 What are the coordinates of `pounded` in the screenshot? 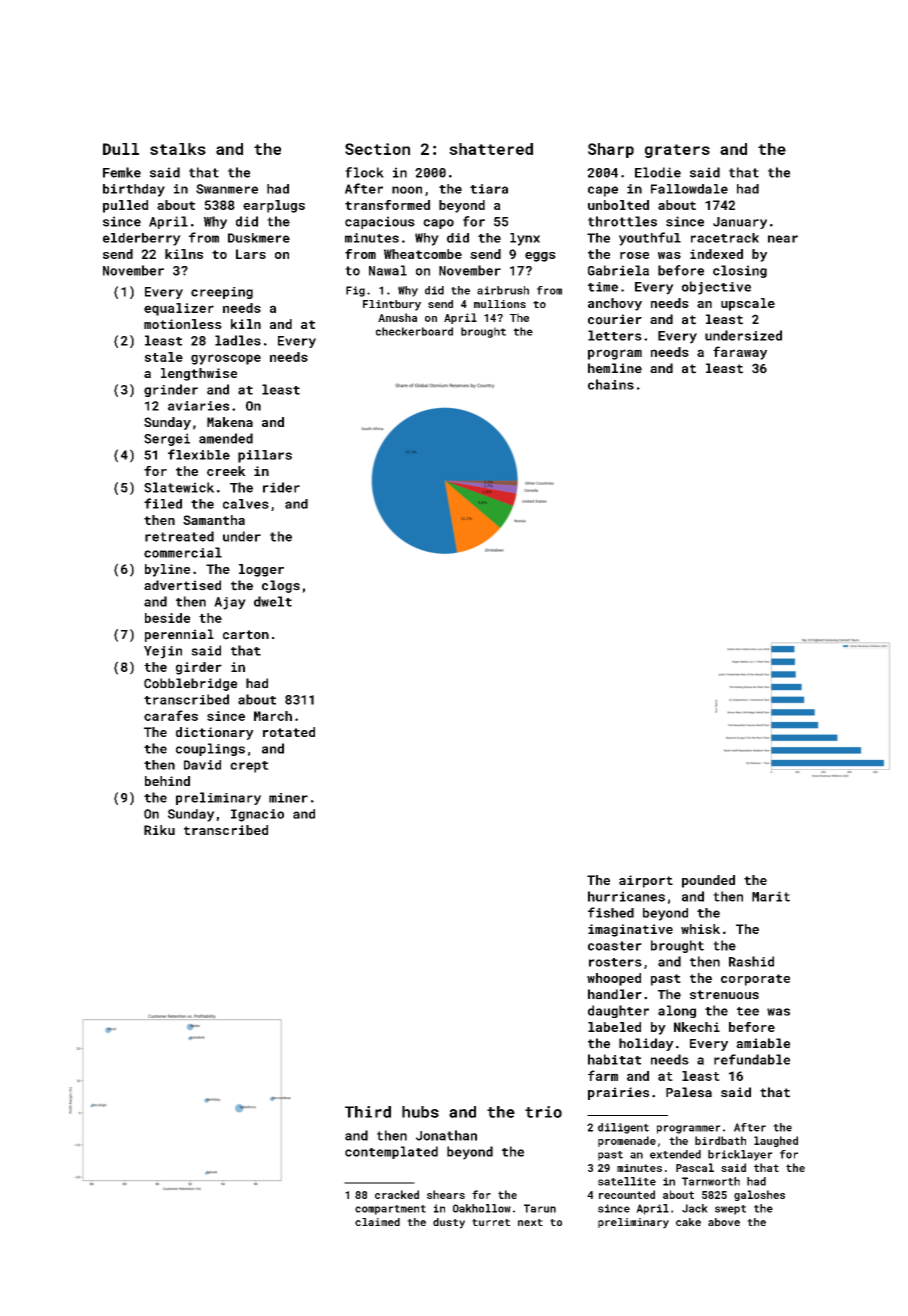 It's located at (708, 881).
